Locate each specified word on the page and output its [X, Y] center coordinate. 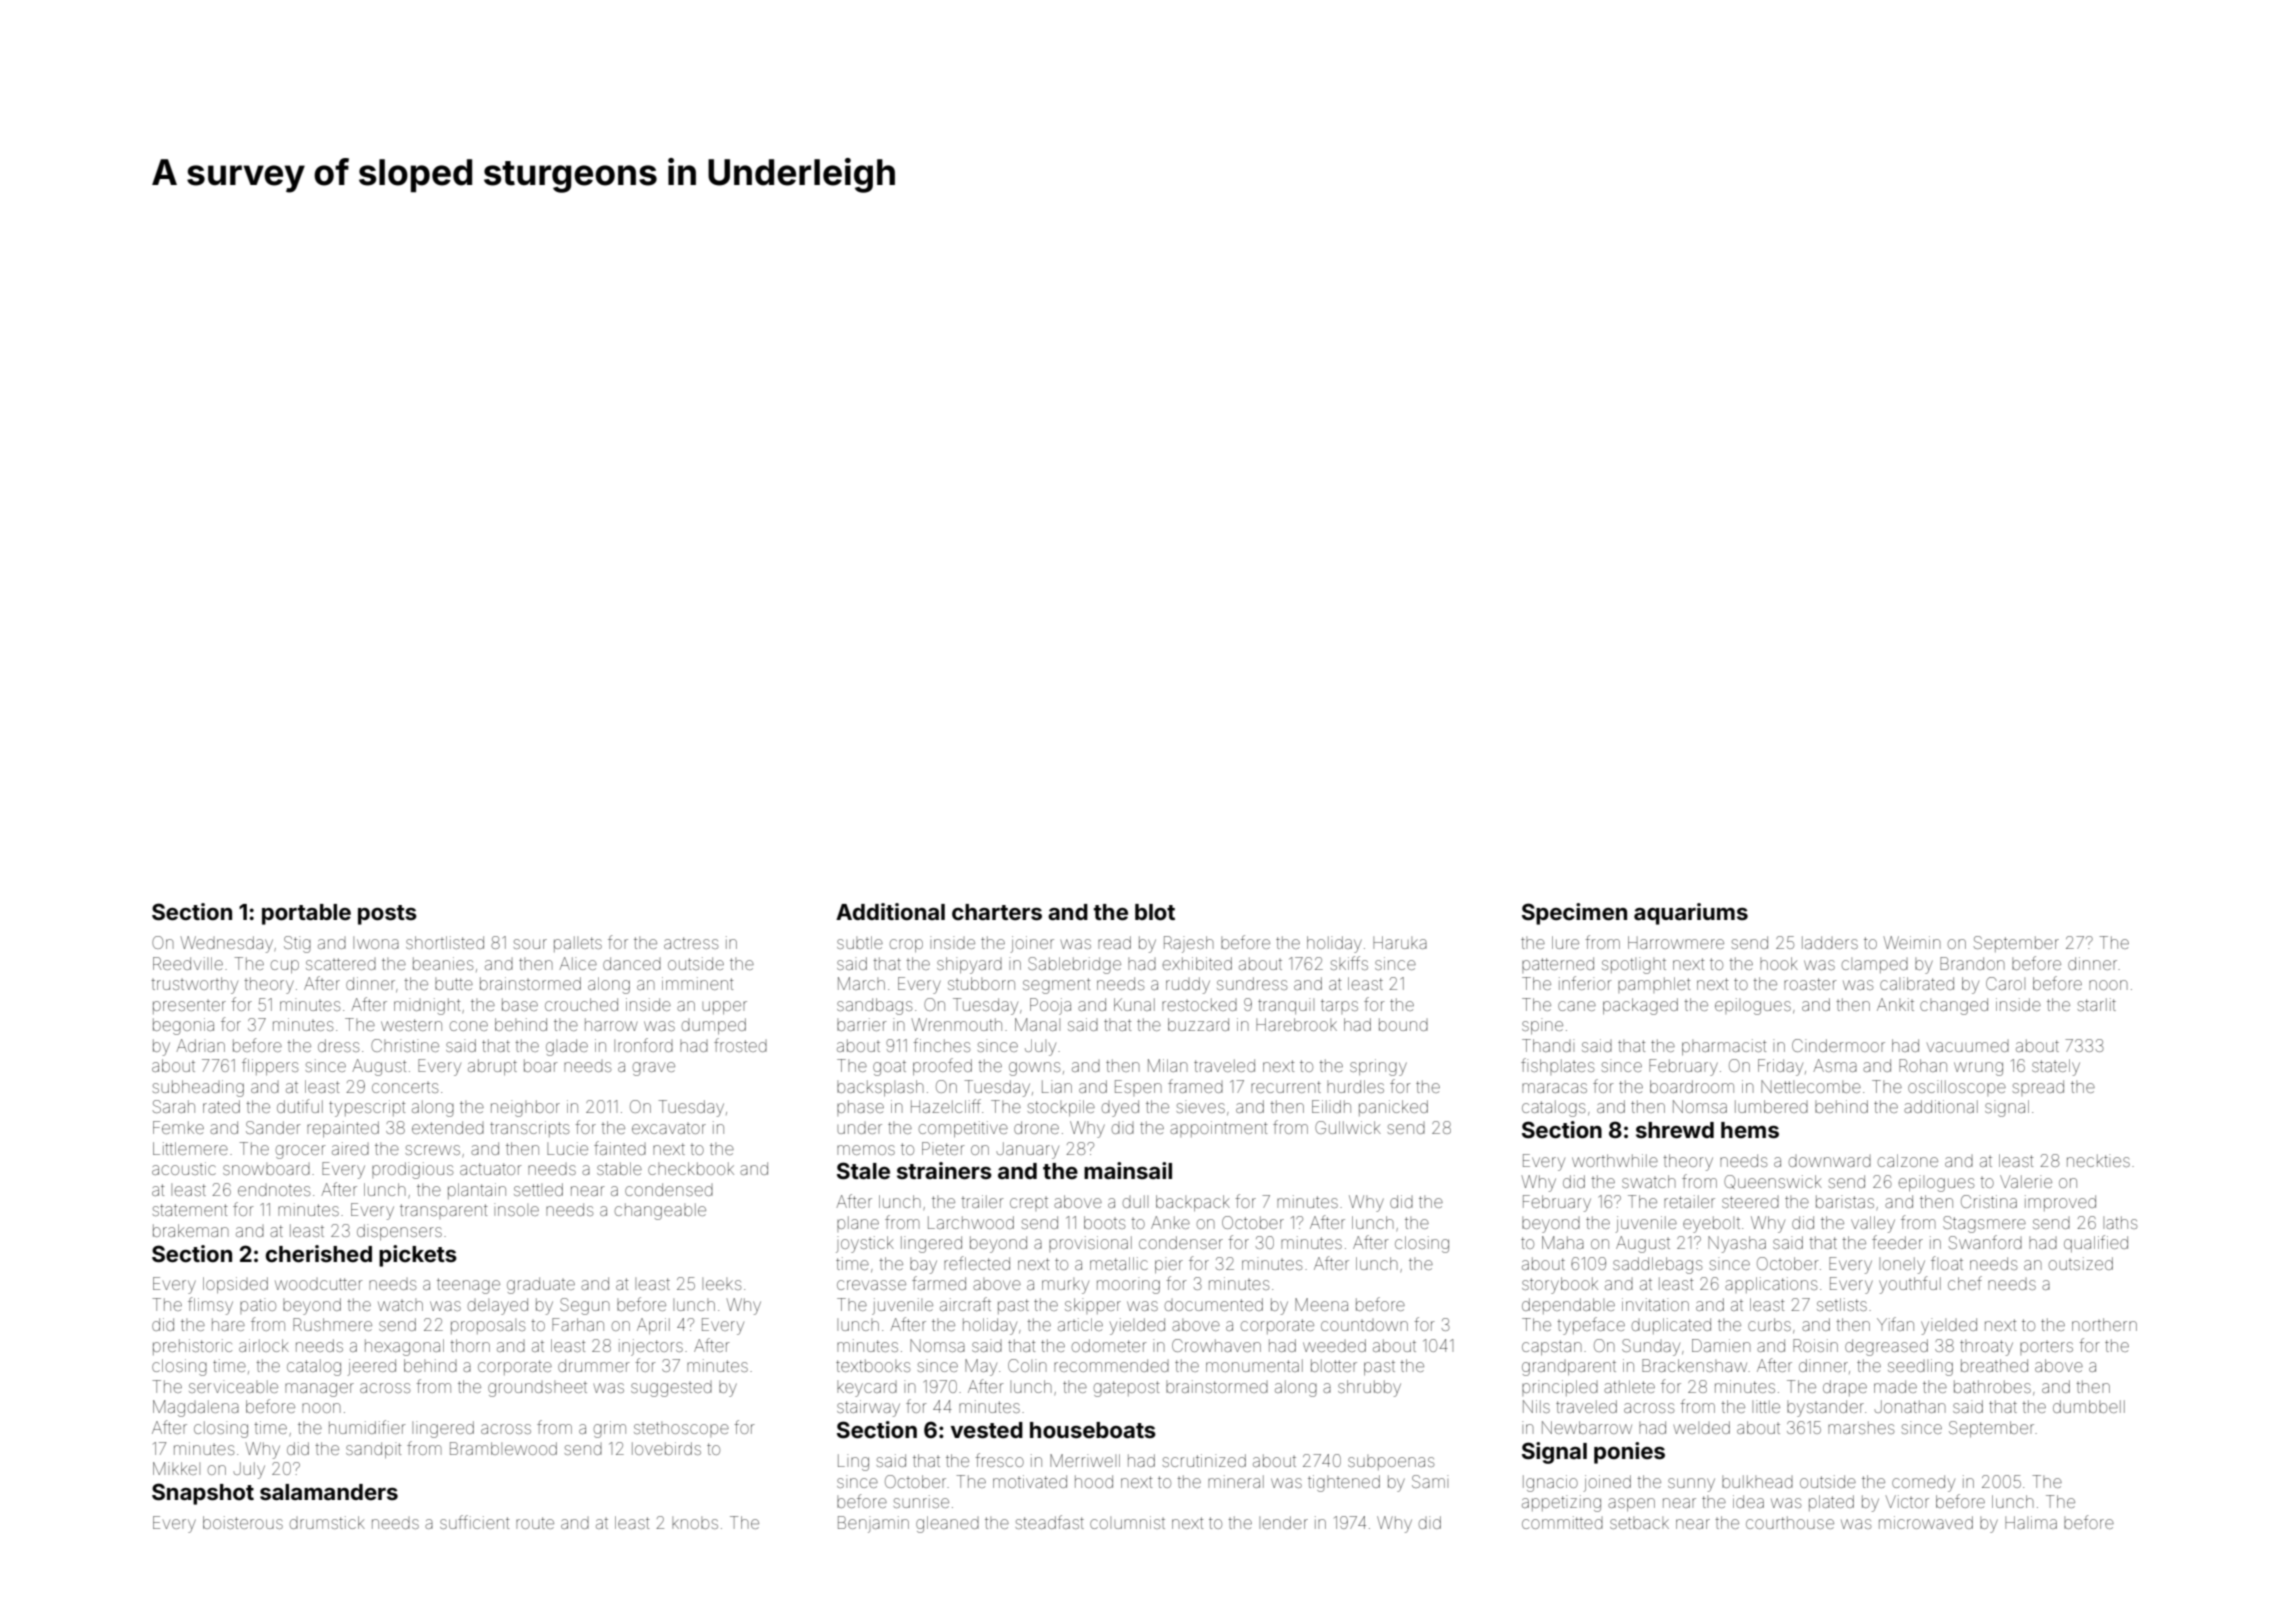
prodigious [412, 1170]
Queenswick [1773, 1182]
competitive [963, 1129]
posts [387, 915]
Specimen [1574, 914]
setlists [1842, 1304]
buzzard [1198, 1024]
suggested [671, 1390]
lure [1565, 942]
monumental [1254, 1365]
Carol [2005, 983]
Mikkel [176, 1468]
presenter [189, 1007]
